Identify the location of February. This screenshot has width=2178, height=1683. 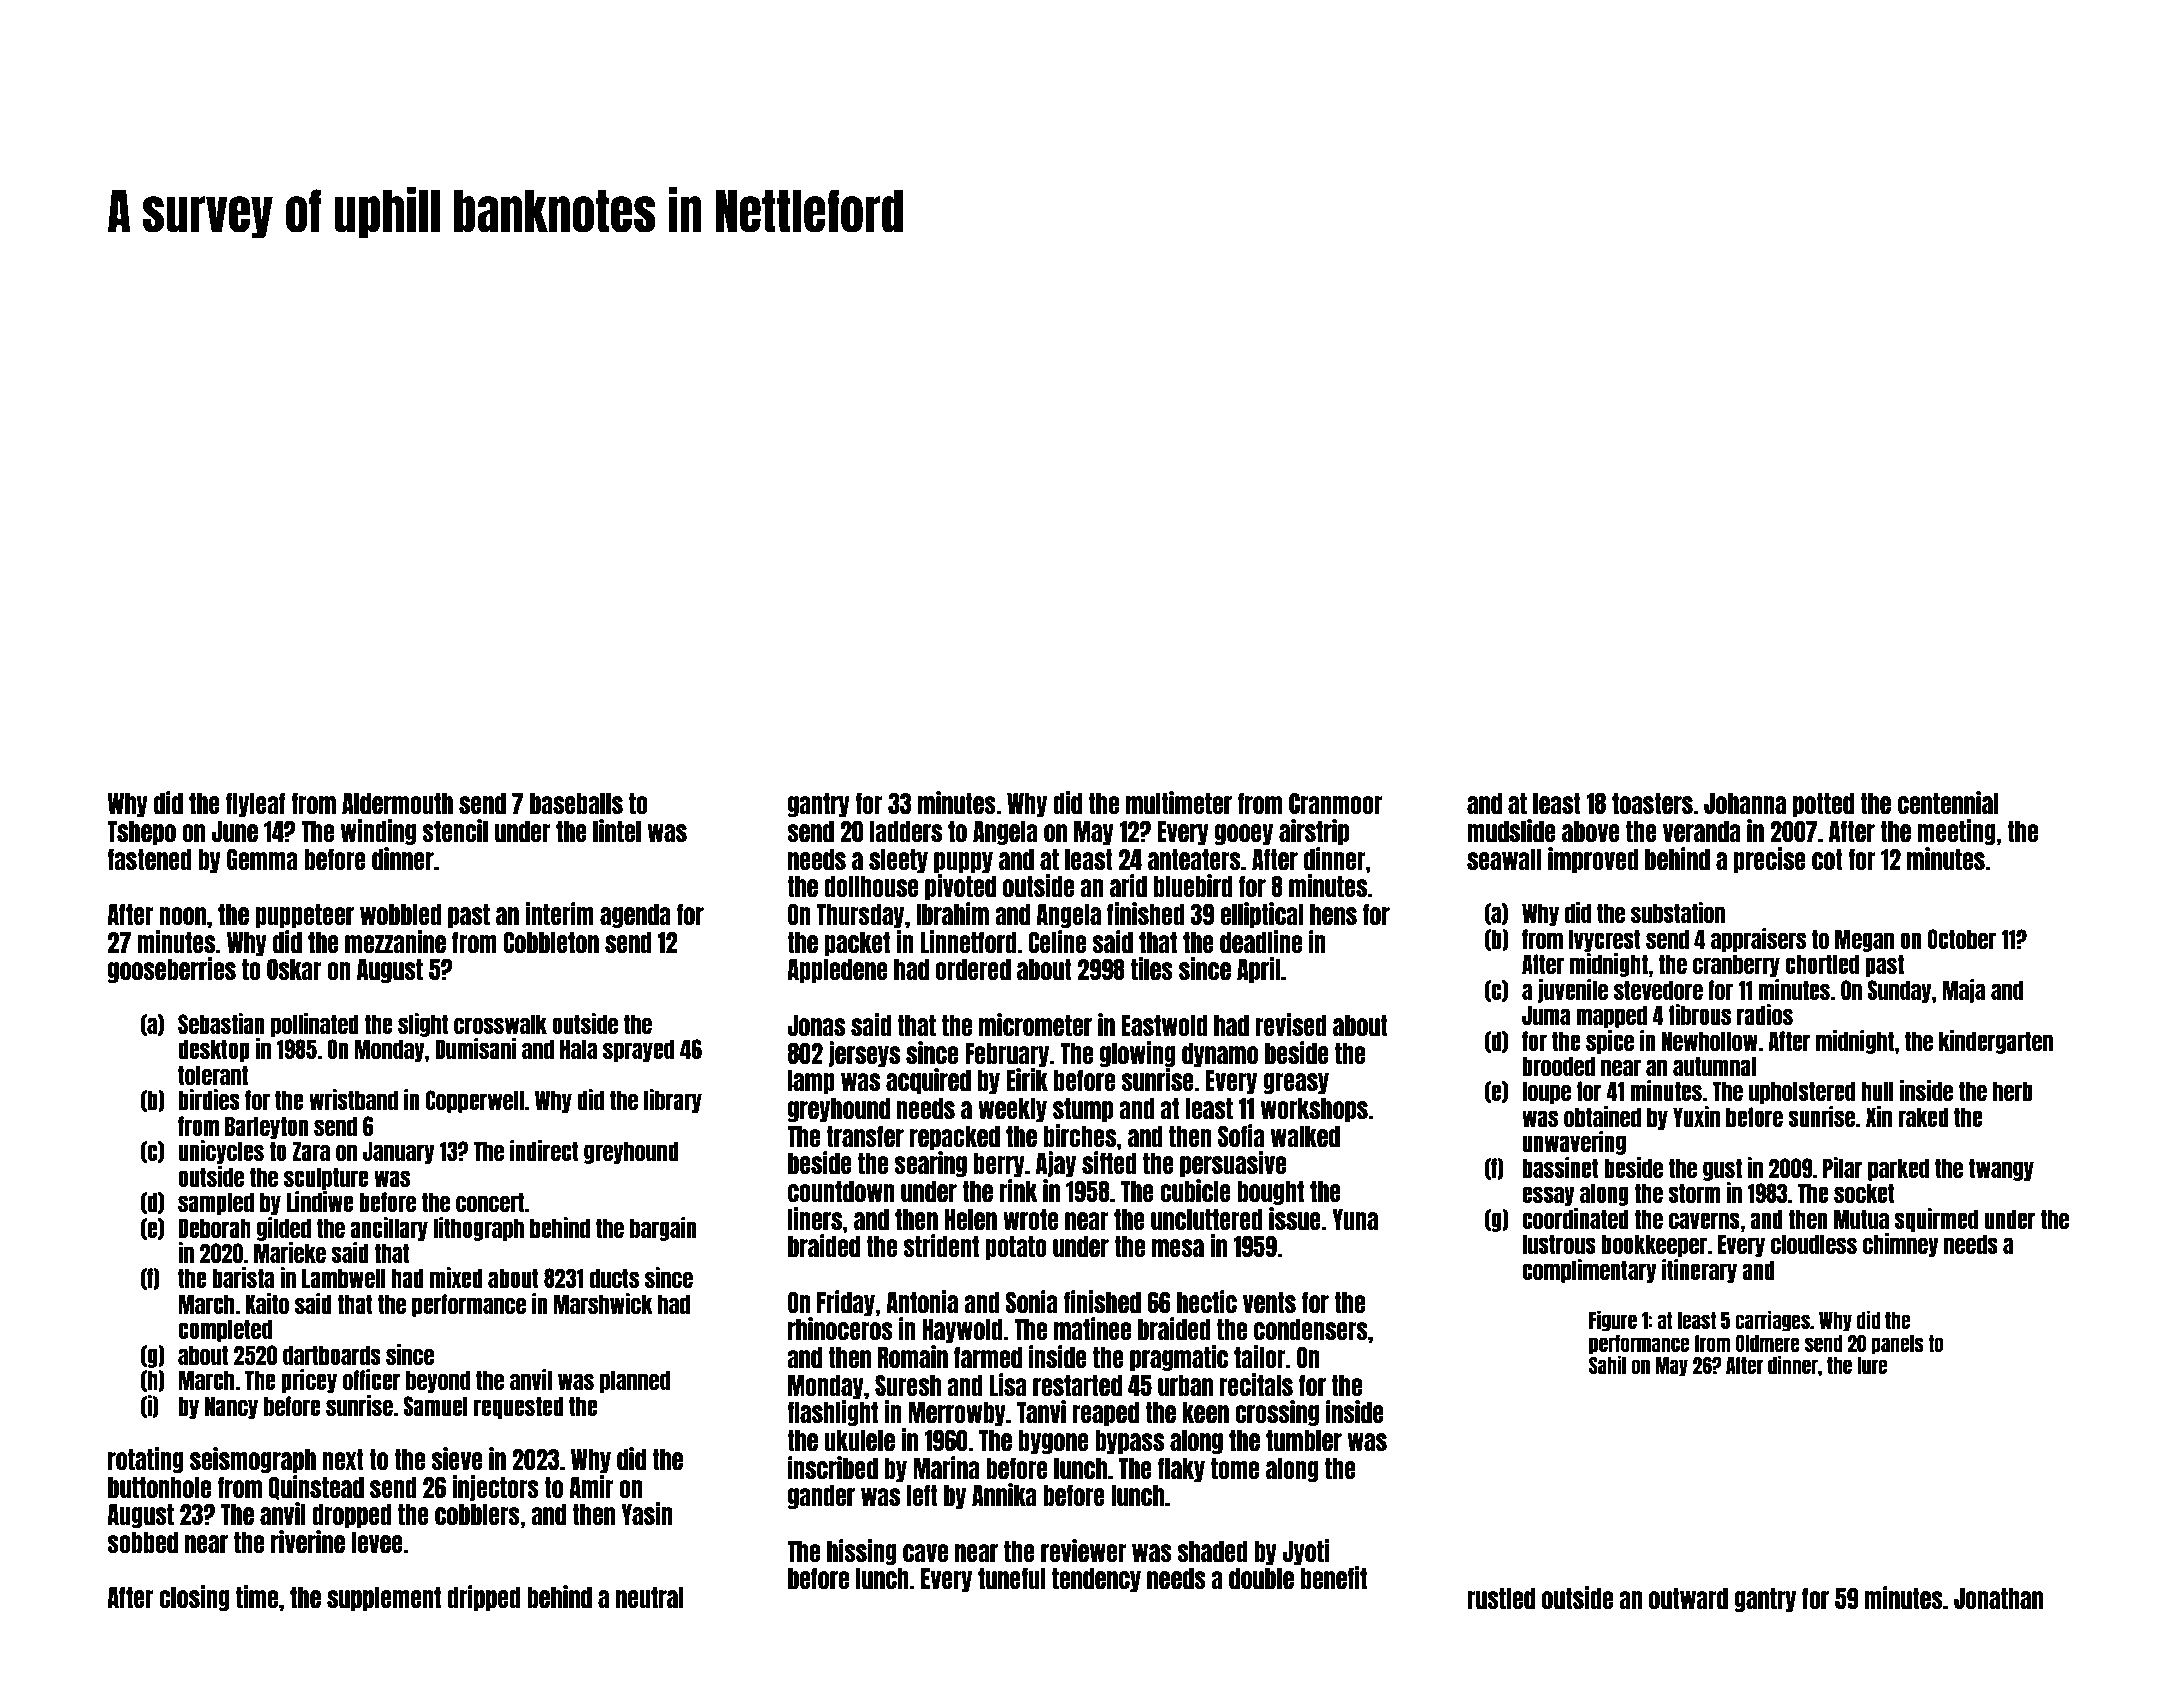
(1007, 1055).
